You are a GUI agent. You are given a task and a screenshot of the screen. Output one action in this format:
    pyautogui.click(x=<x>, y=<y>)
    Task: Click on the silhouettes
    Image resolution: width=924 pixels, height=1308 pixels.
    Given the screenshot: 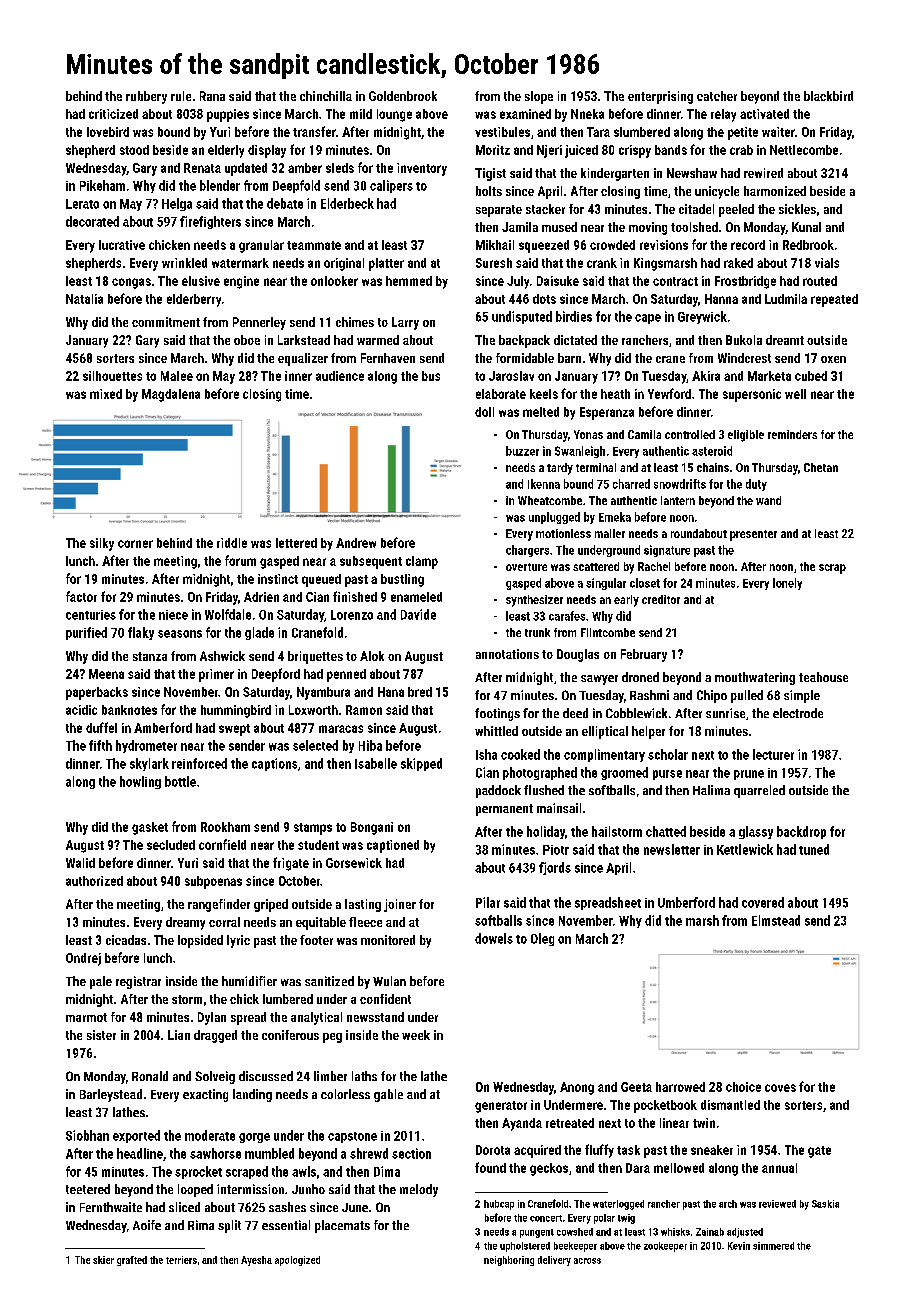 What is the action you would take?
    pyautogui.click(x=112, y=376)
